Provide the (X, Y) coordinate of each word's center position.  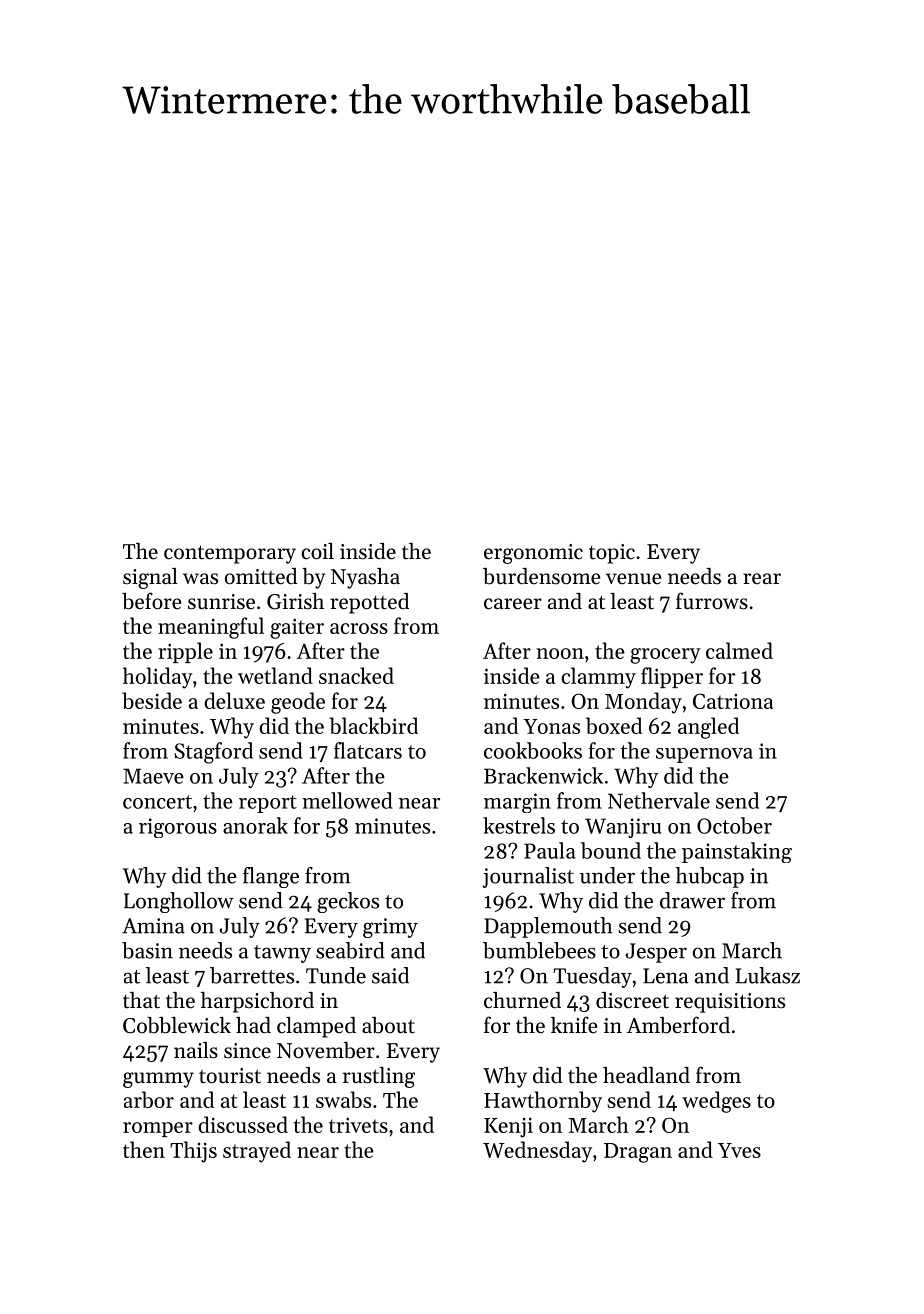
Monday (643, 703)
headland (646, 1075)
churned (522, 1000)
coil (318, 551)
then (144, 1149)
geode (298, 703)
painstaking (737, 852)
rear (762, 579)
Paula (550, 850)
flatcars (368, 750)
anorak (255, 825)
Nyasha (365, 578)
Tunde (336, 975)
